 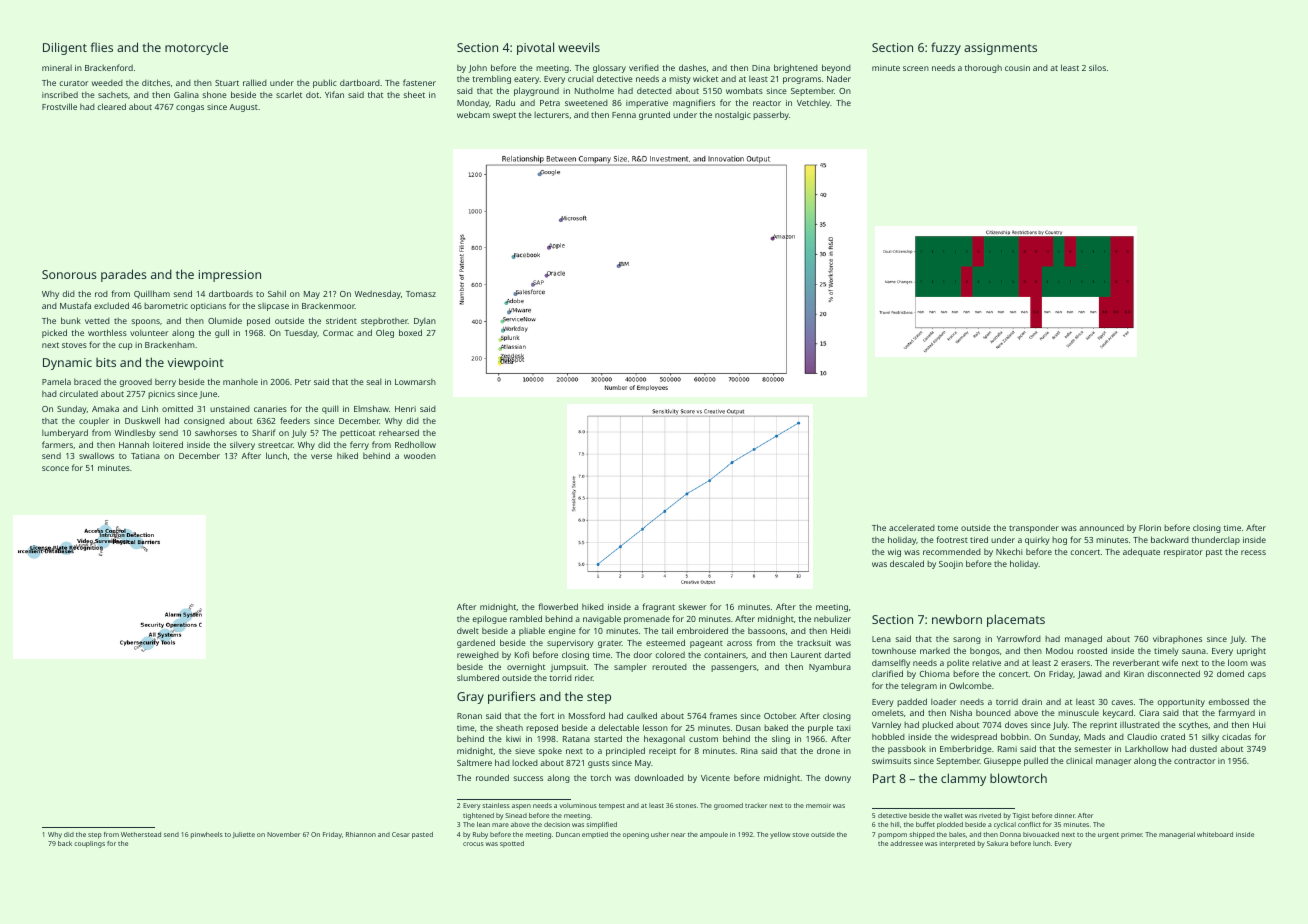 What do you see at coordinates (643, 654) in the document?
I see `door` at bounding box center [643, 654].
